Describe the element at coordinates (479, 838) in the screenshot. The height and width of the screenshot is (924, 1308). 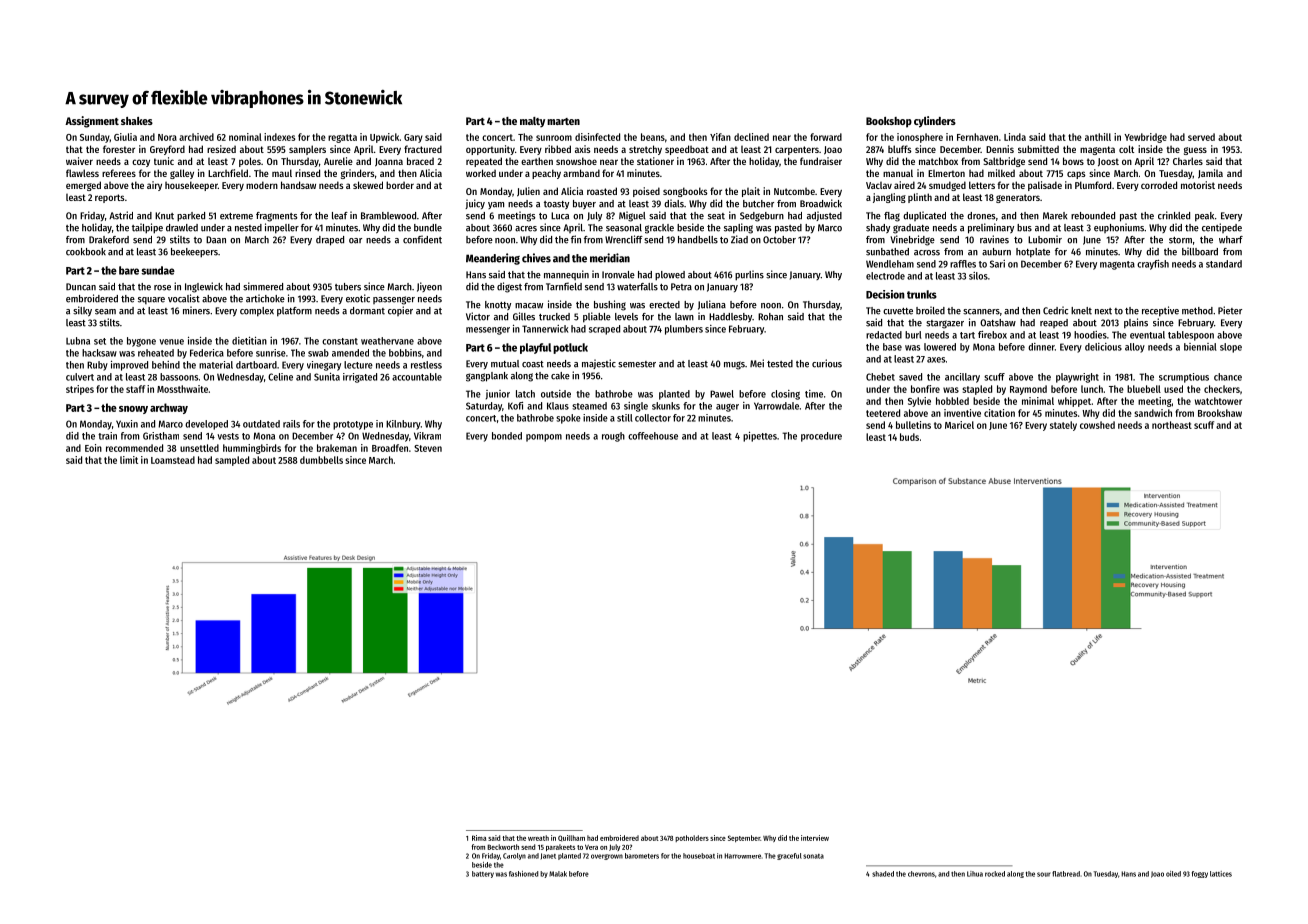
I see `Rima` at that location.
